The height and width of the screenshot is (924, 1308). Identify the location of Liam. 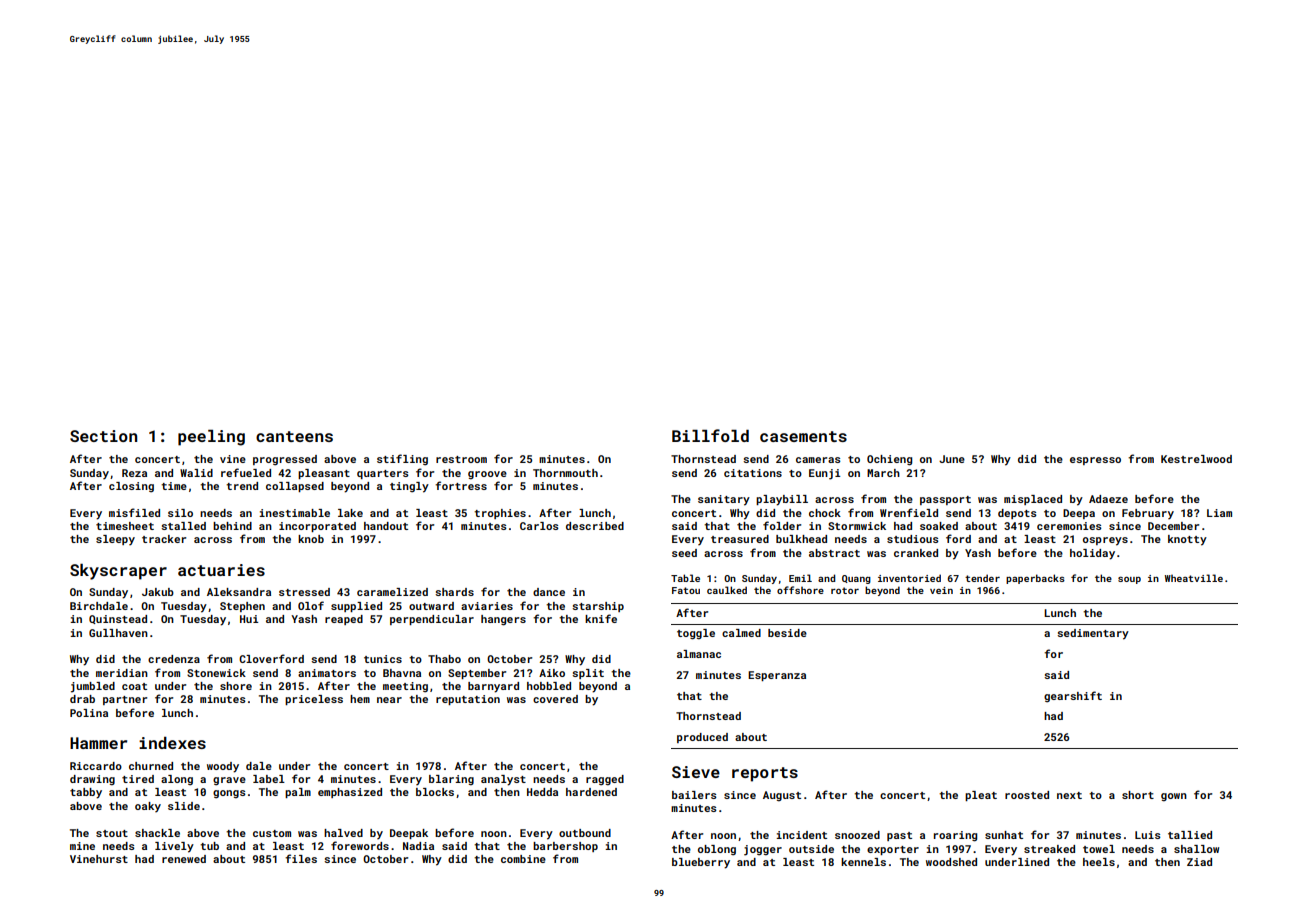
(1219, 513).
